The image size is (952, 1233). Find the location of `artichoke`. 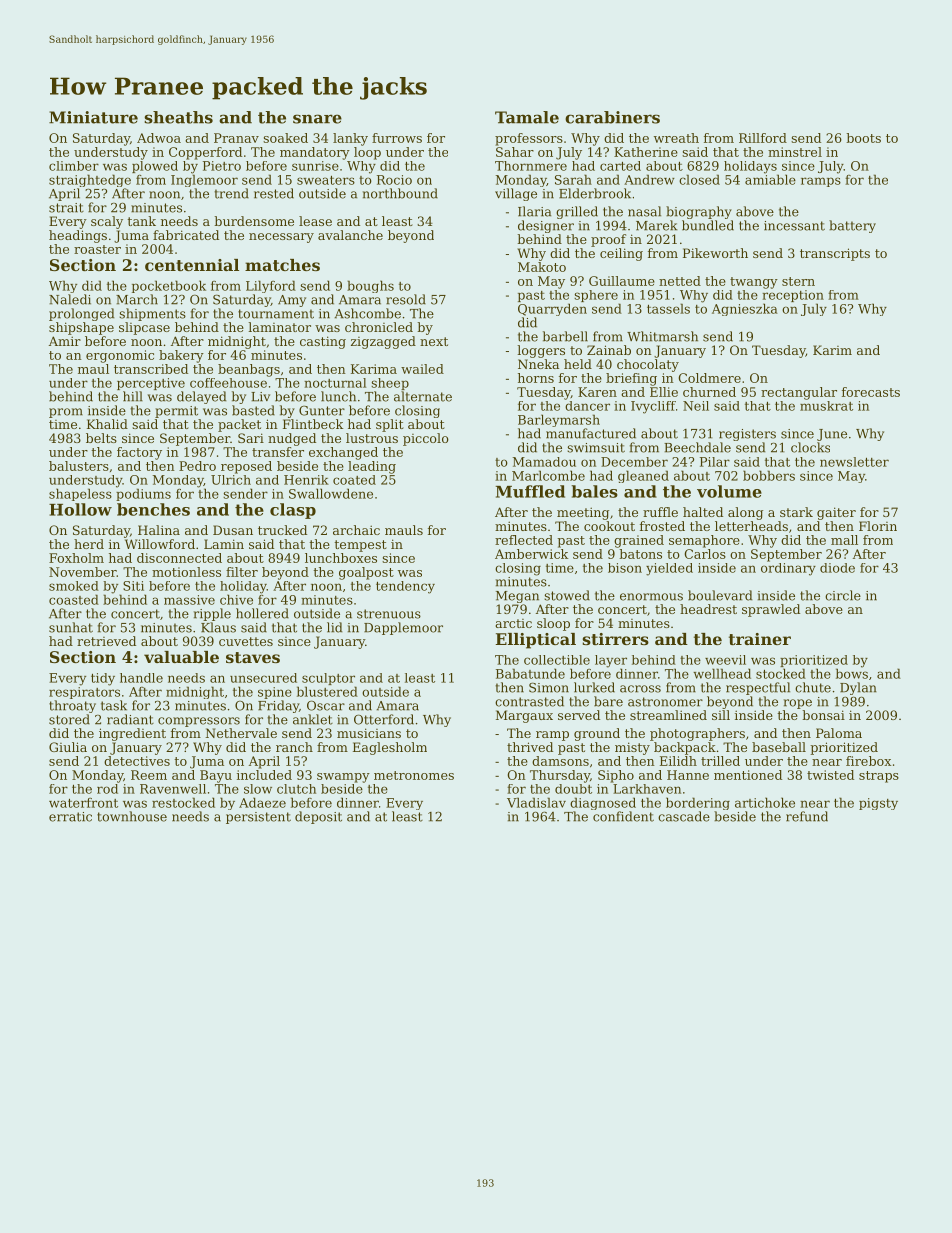

artichoke is located at coordinates (765, 802).
